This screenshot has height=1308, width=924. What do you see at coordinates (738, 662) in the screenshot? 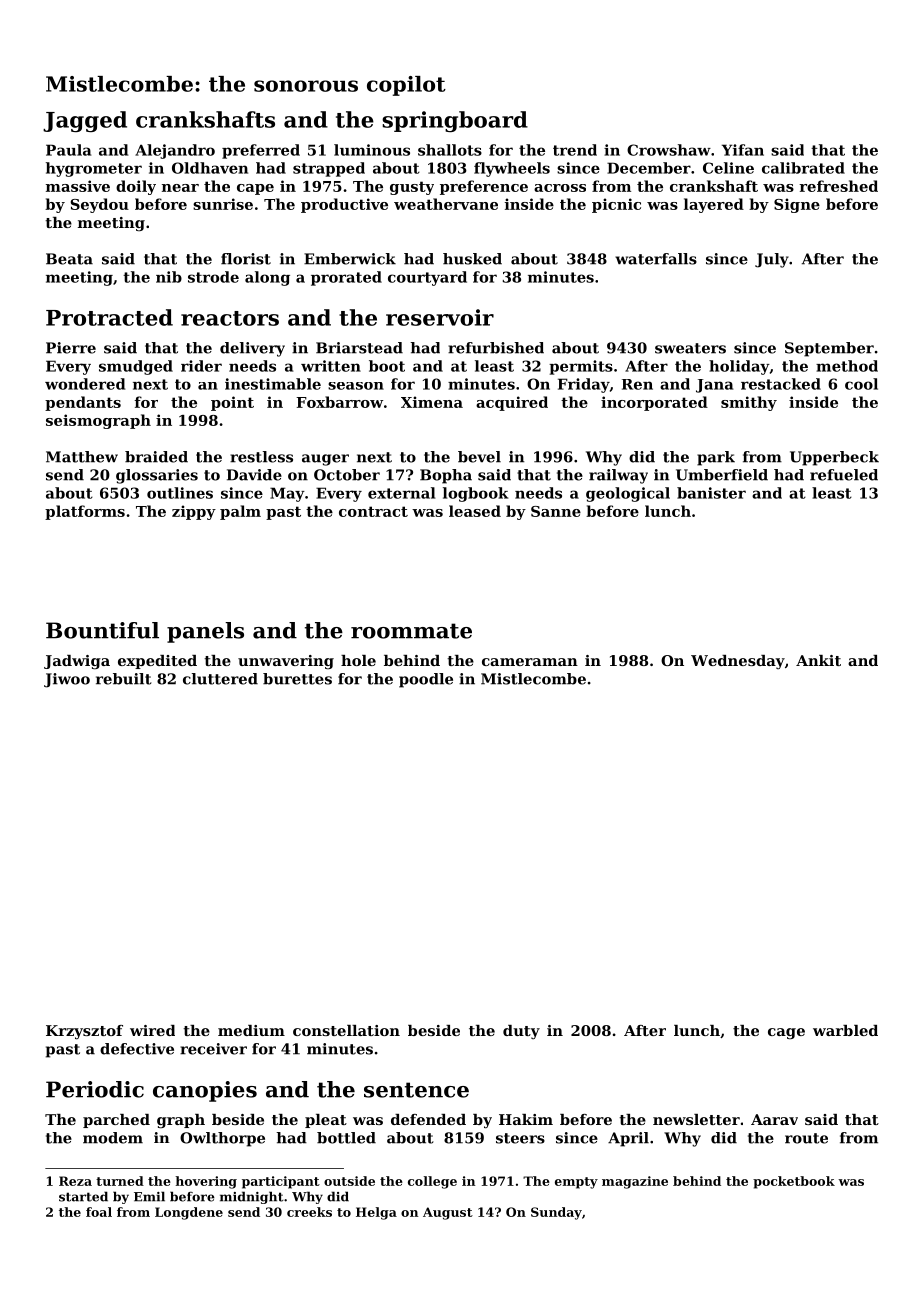
I see `Wednesday` at bounding box center [738, 662].
